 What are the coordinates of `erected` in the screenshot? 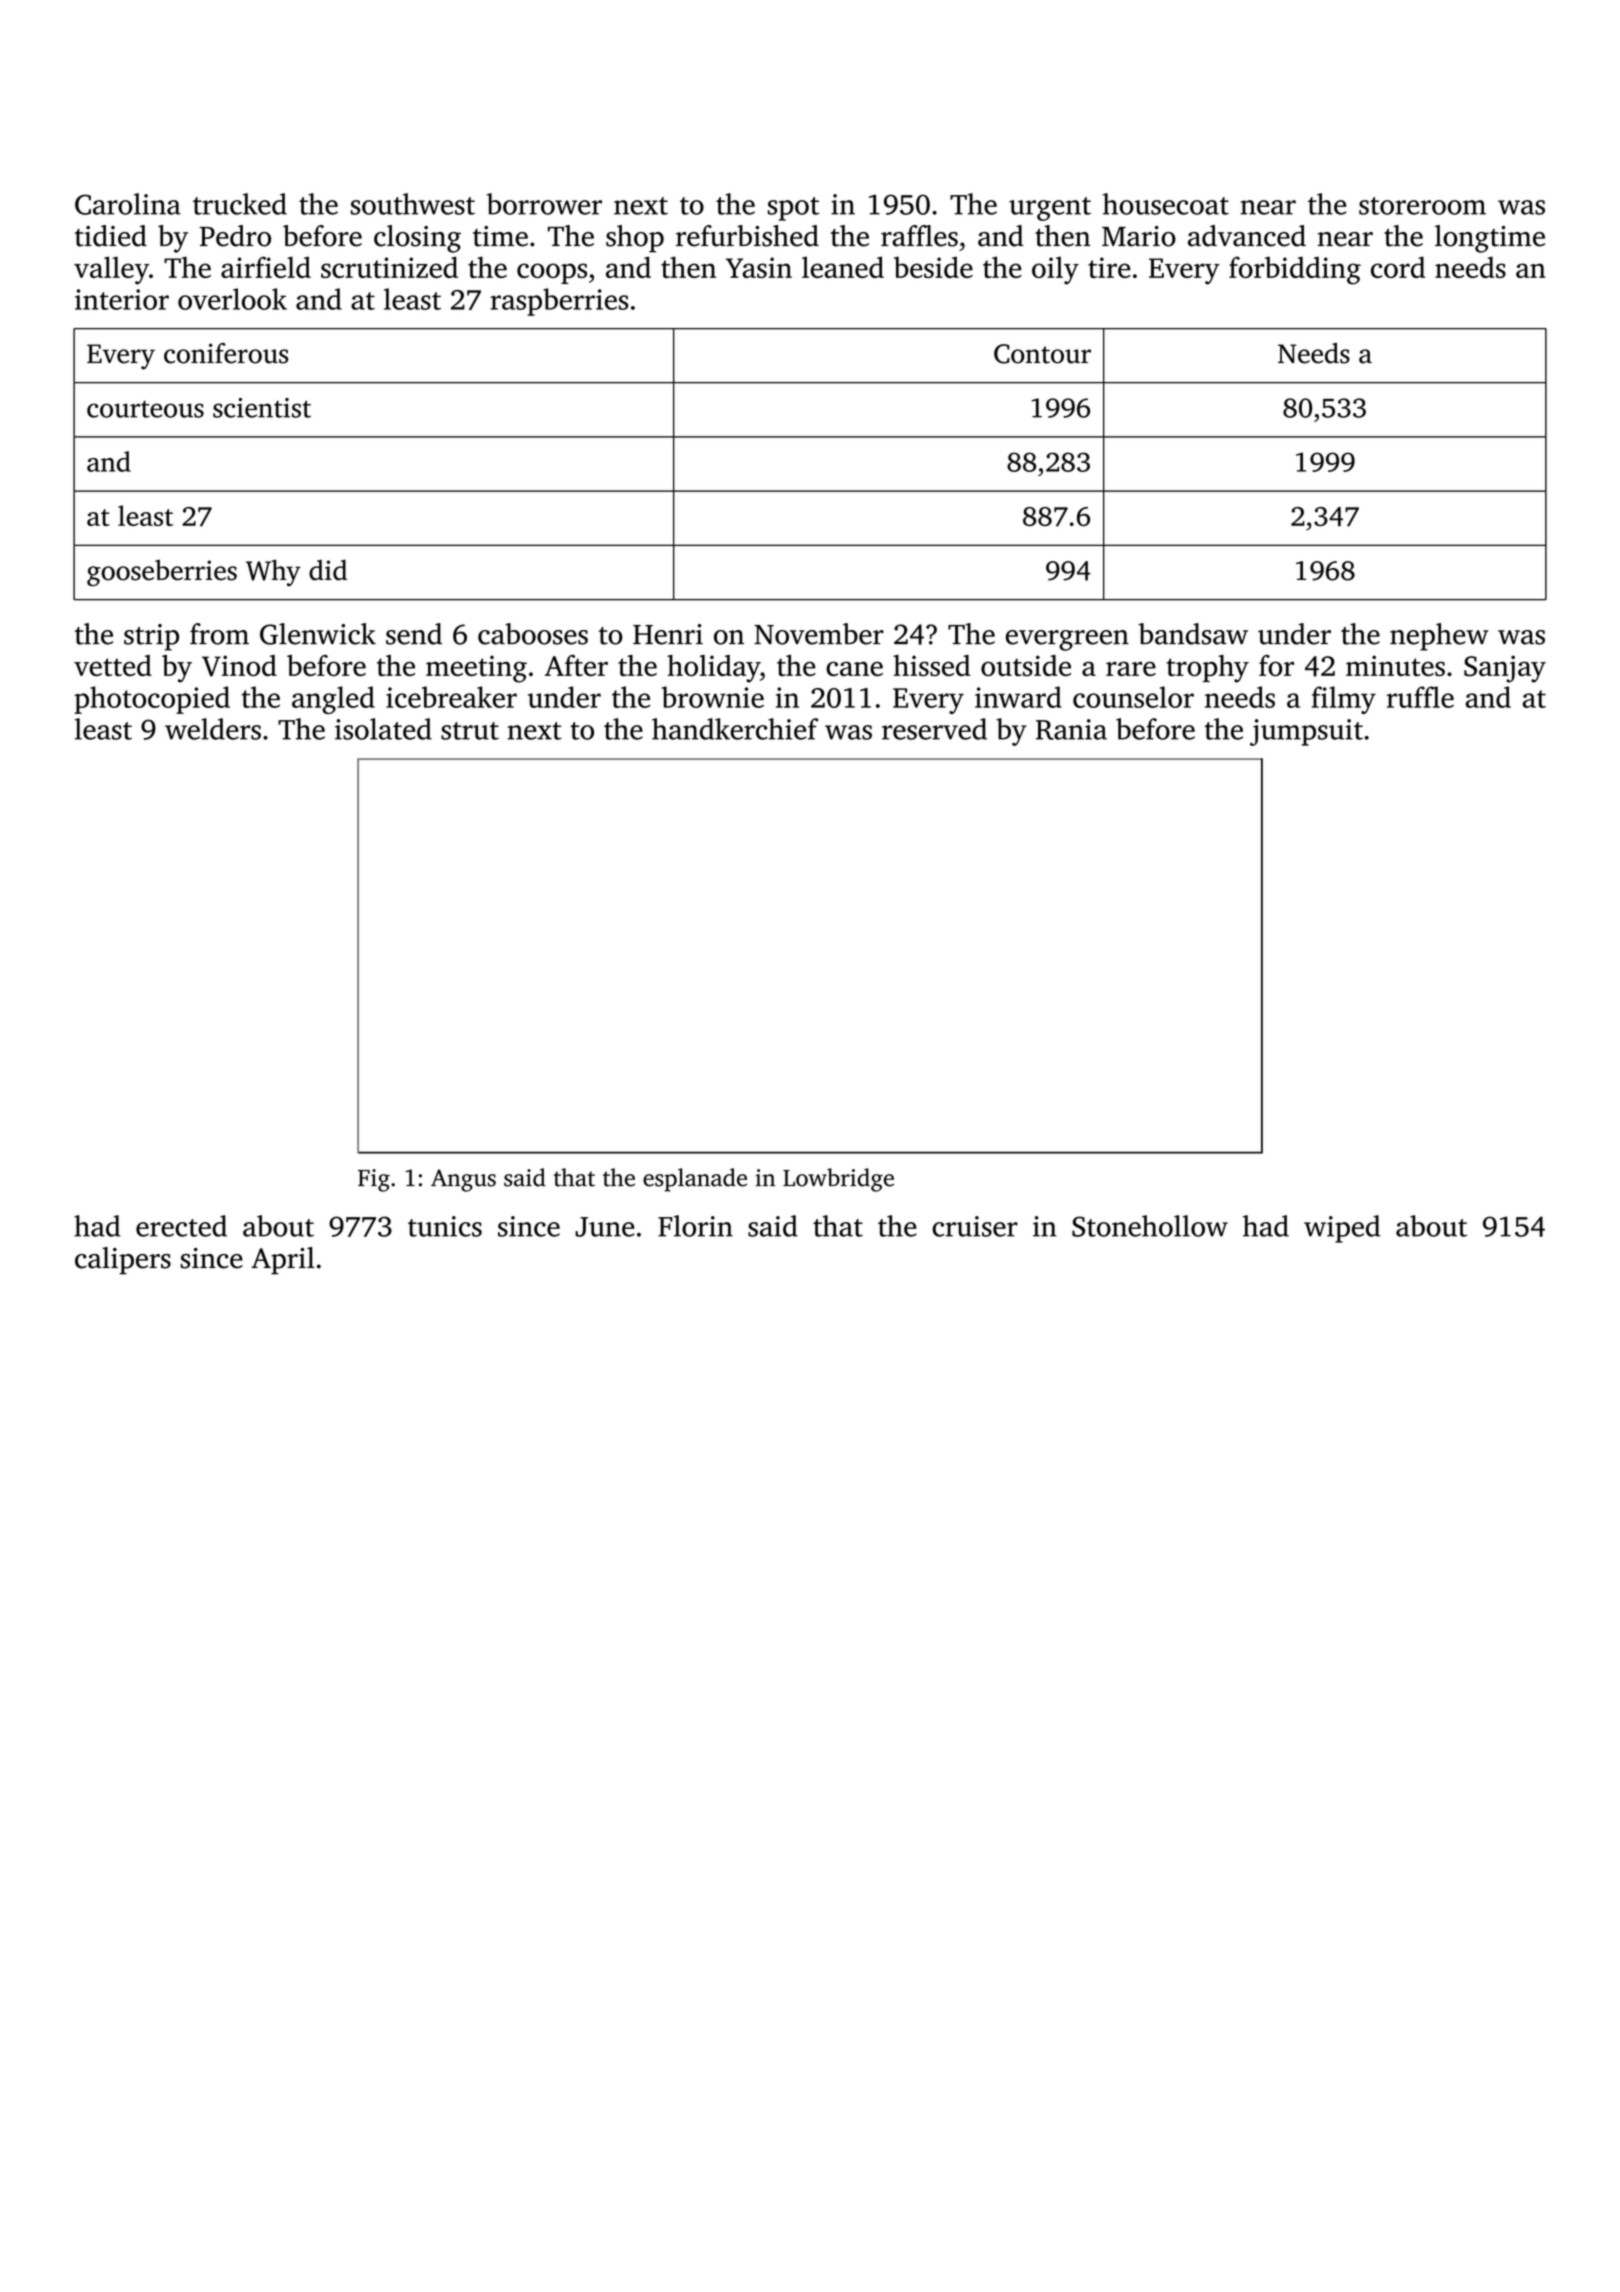 It's located at (181, 1226).
